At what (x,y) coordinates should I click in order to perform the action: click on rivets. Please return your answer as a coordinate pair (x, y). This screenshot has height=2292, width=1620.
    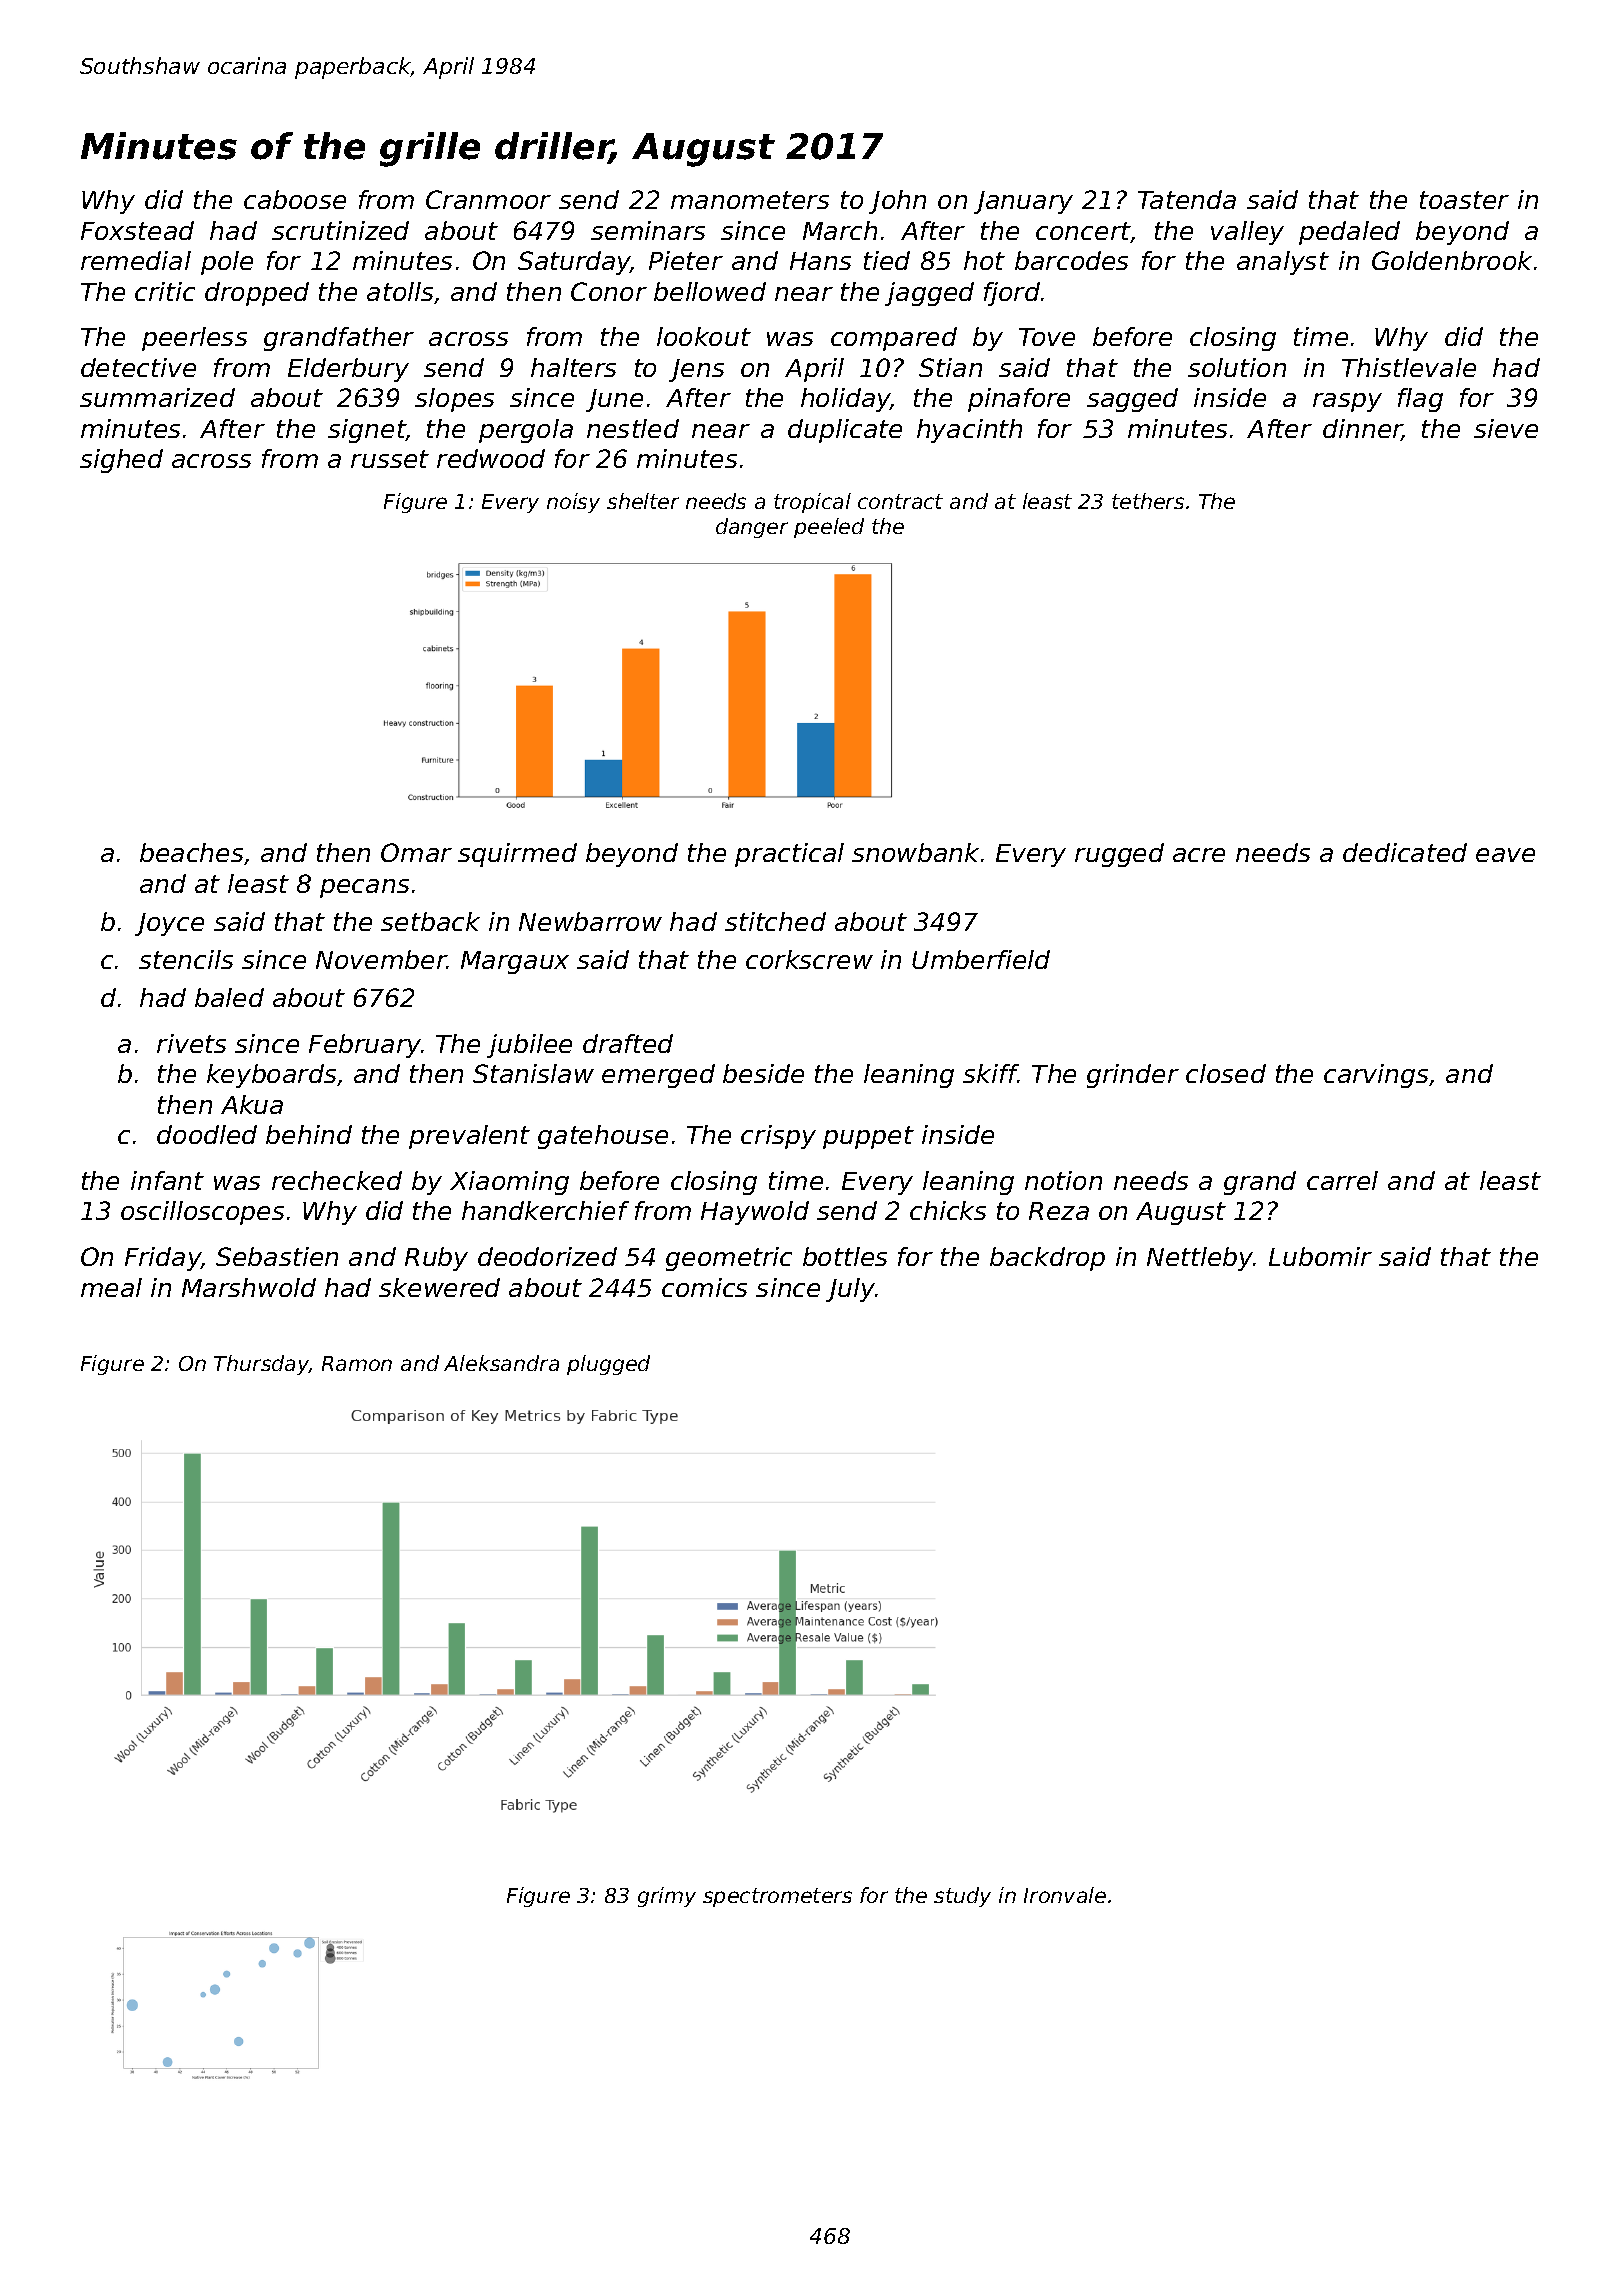
    Looking at the image, I should click on (191, 1043).
